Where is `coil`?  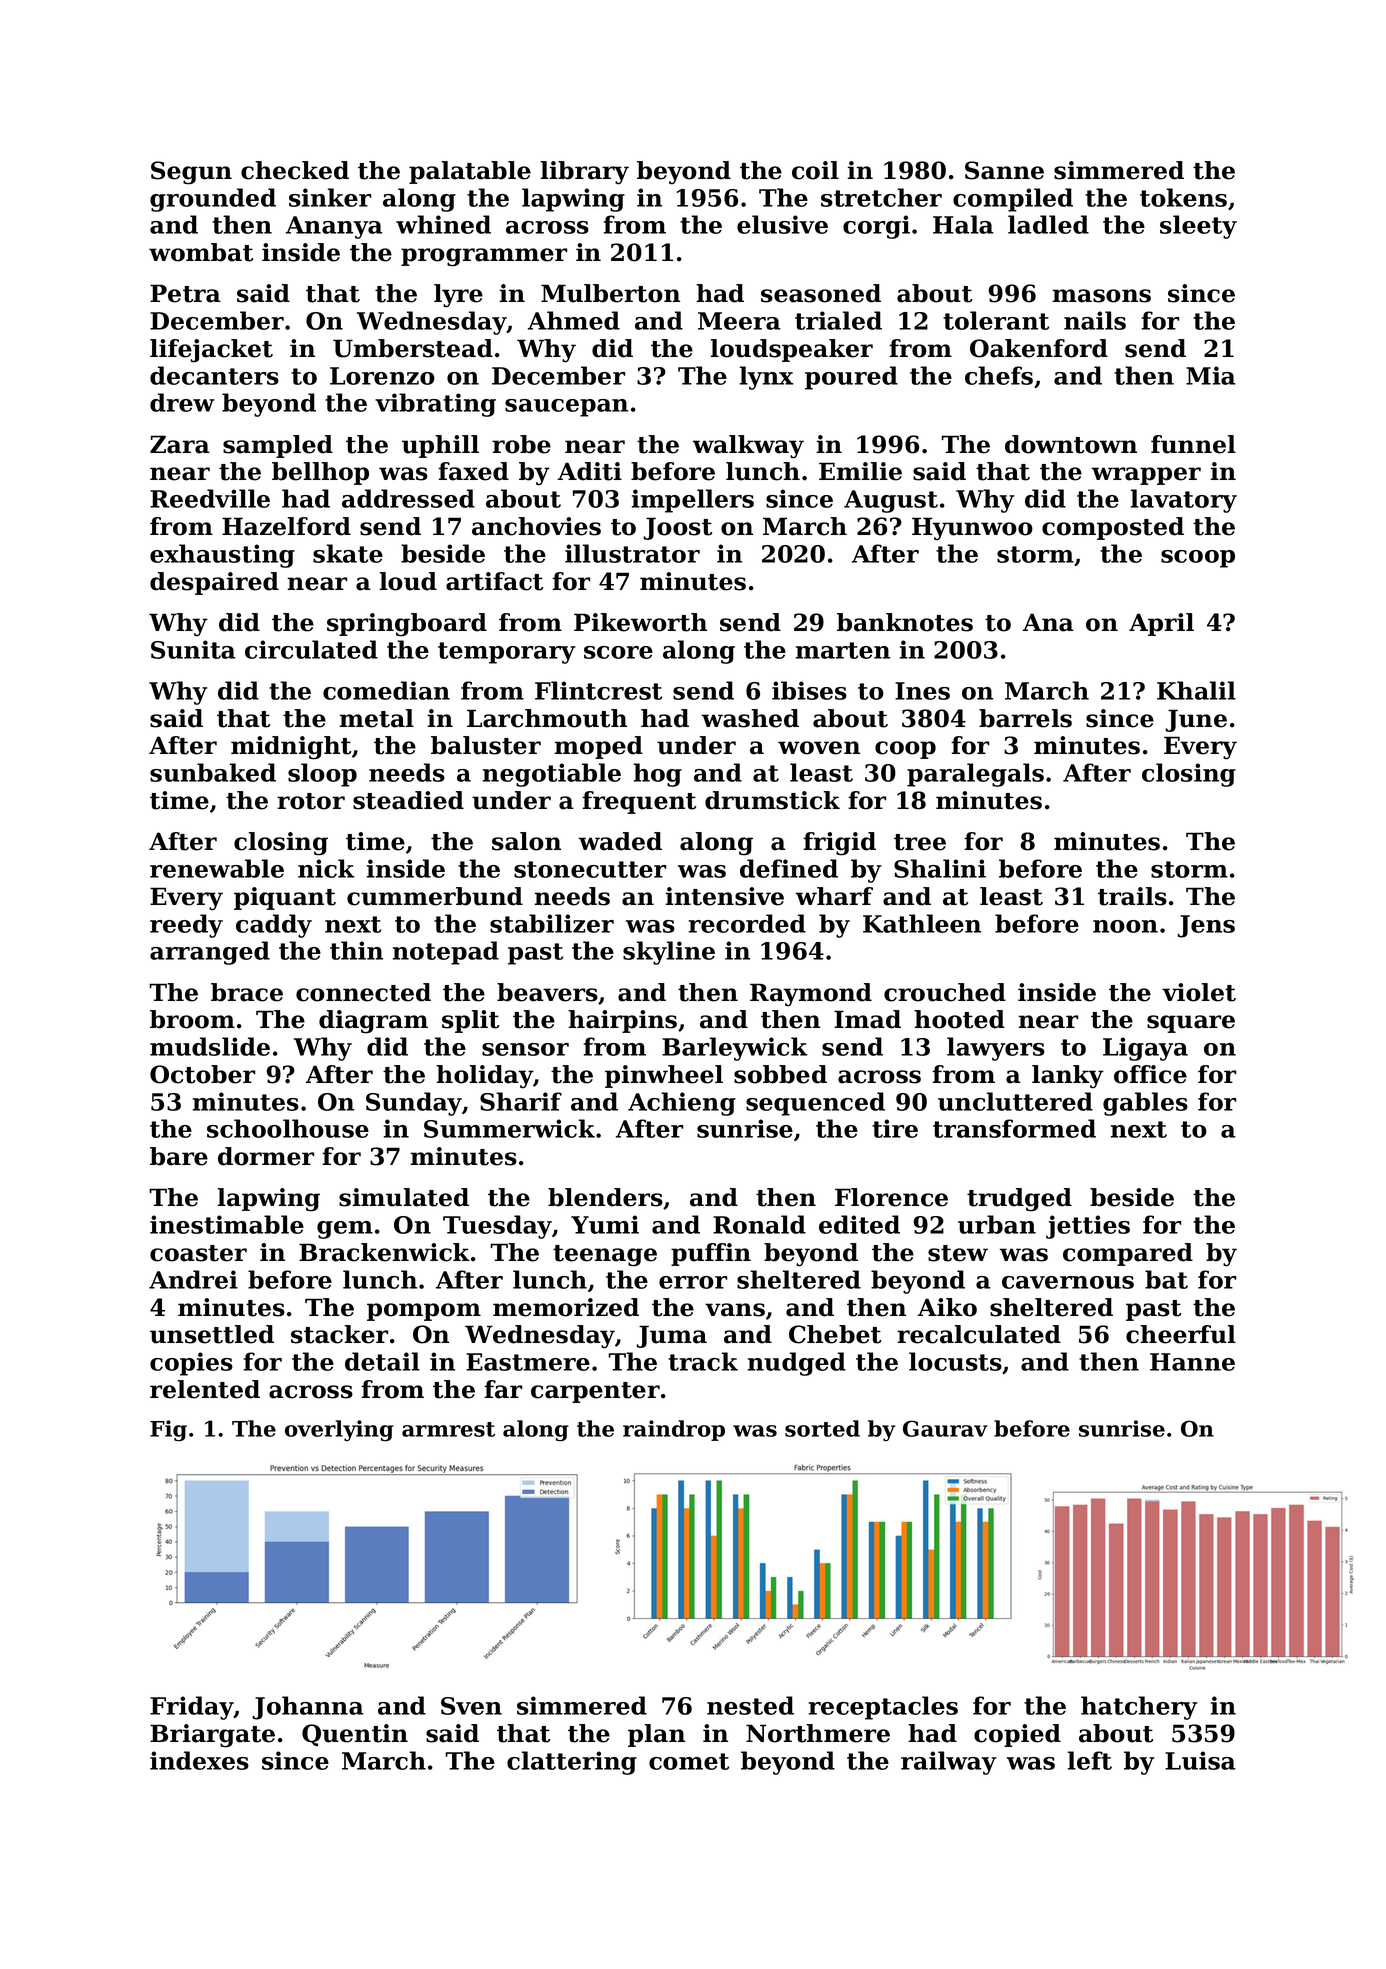 coil is located at coordinates (815, 170).
